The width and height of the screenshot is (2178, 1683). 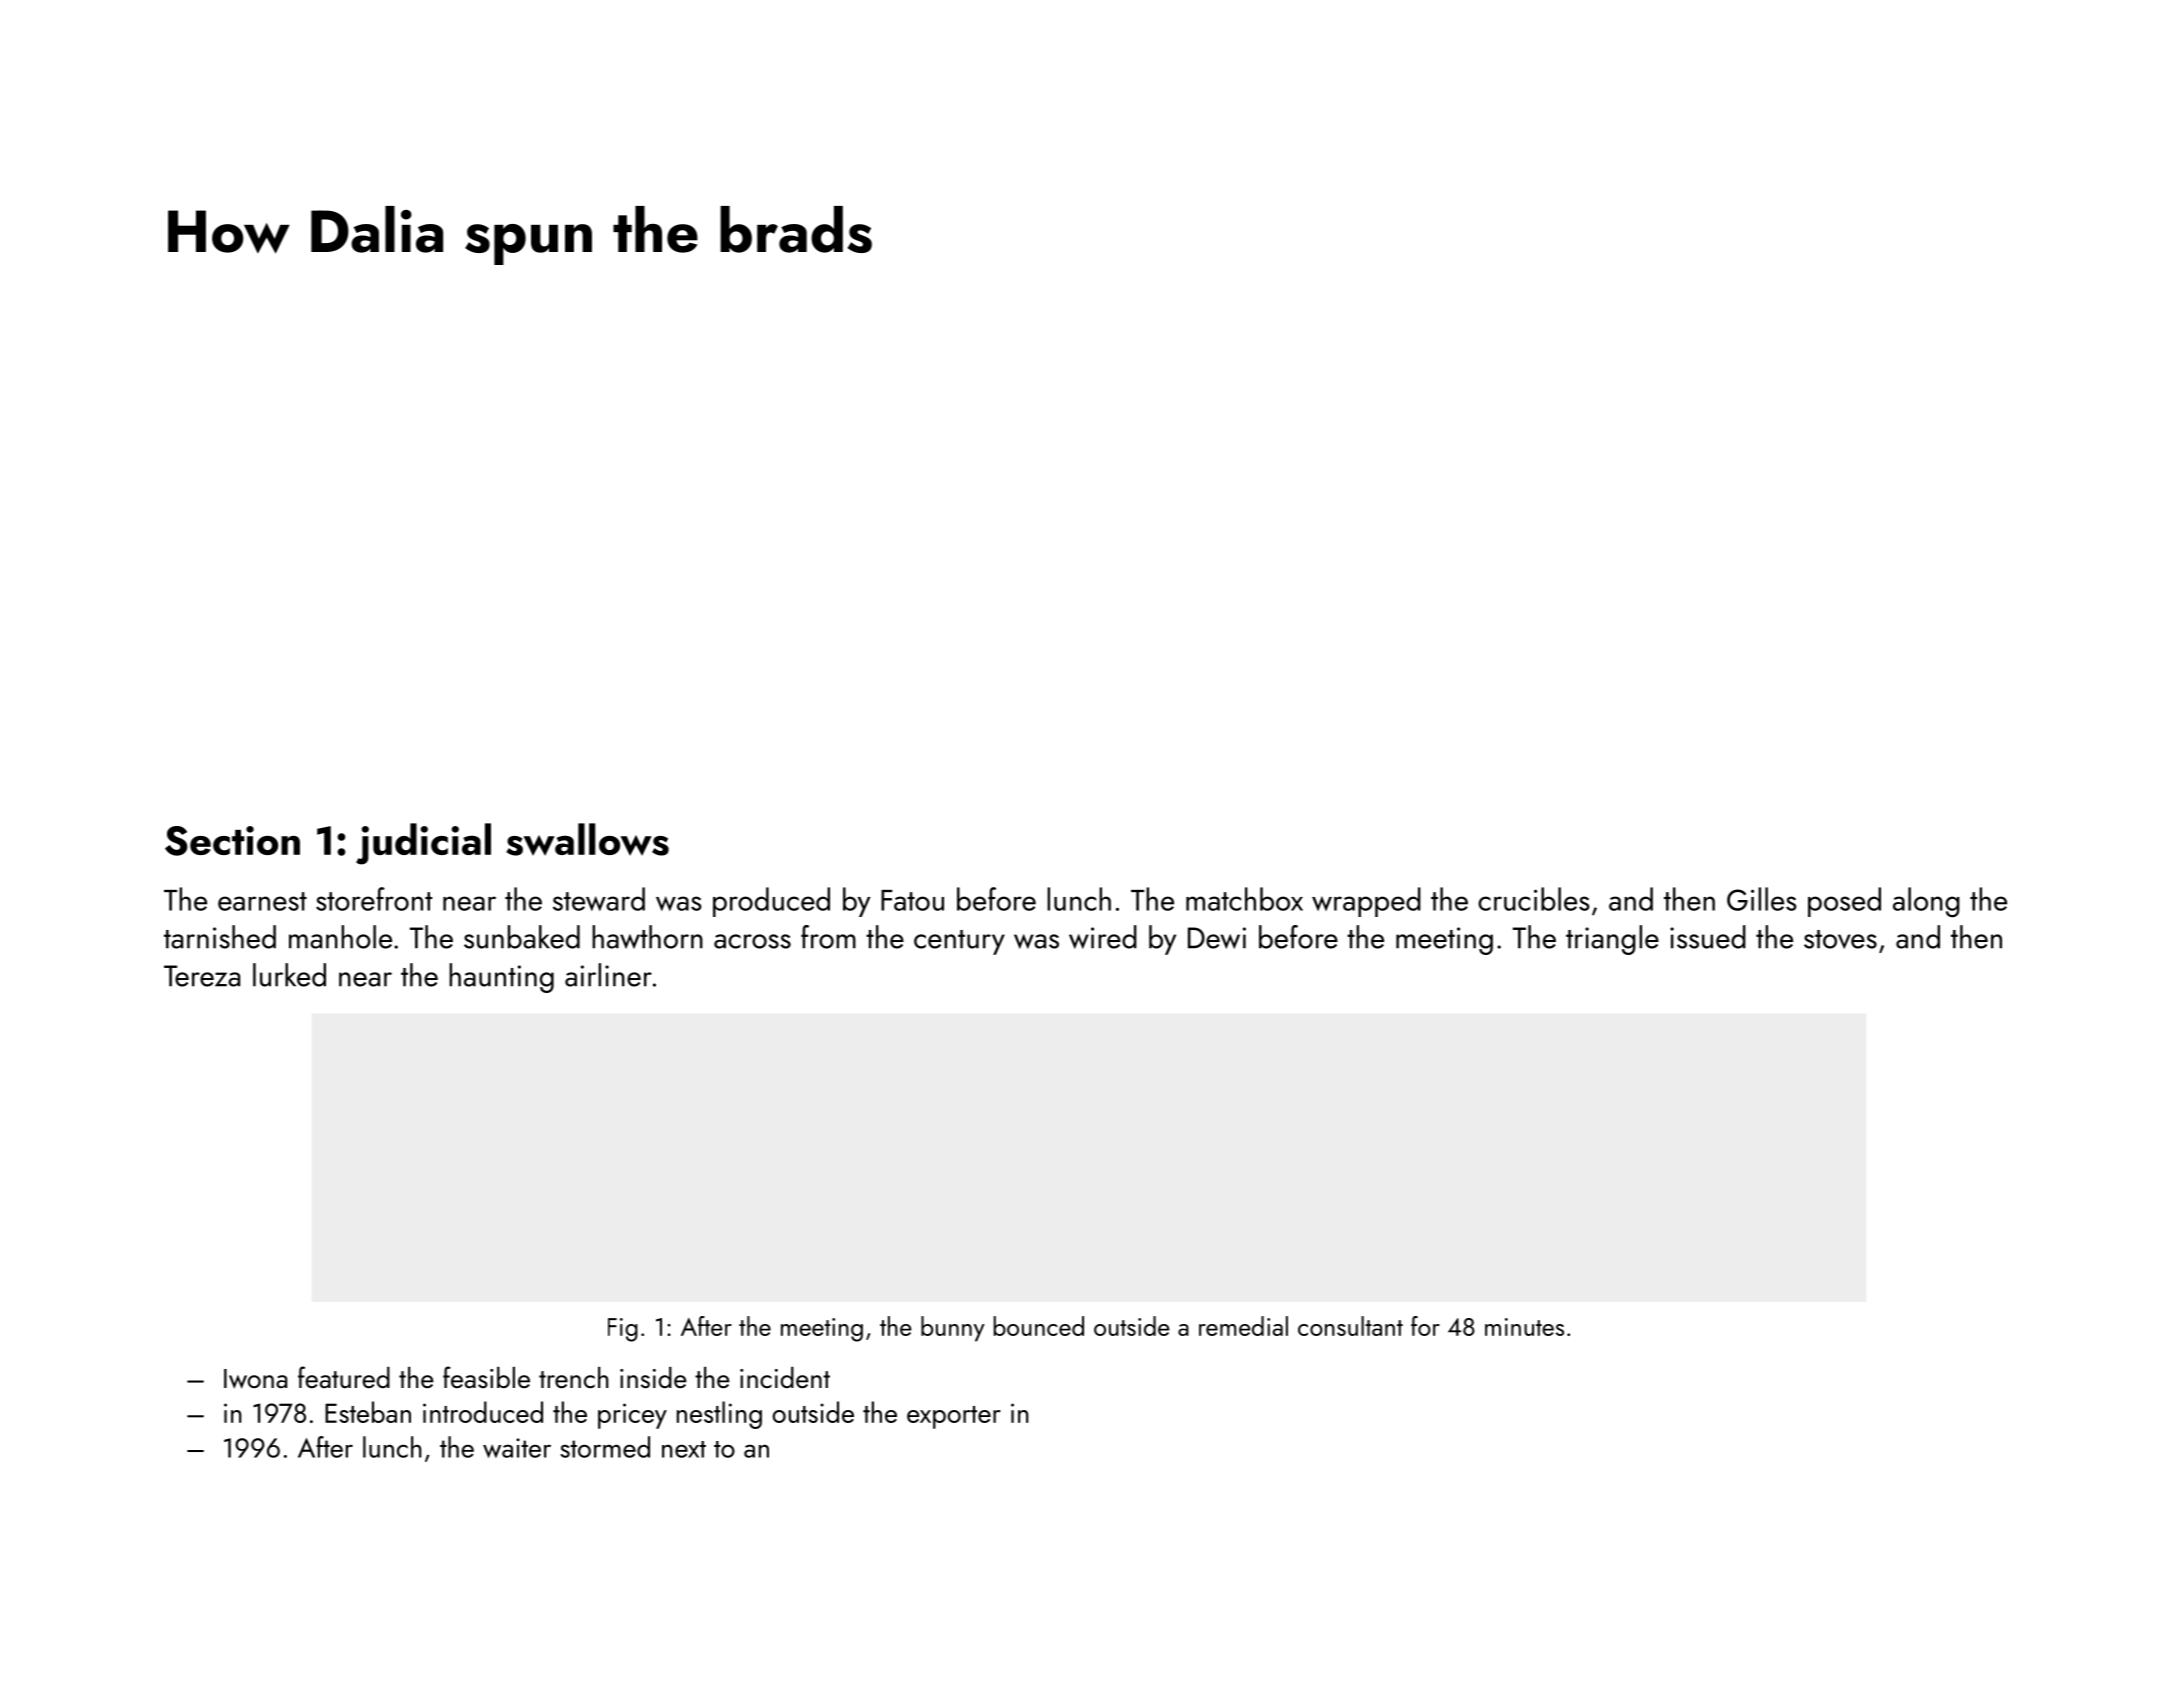 I want to click on featured, so click(x=344, y=1377).
